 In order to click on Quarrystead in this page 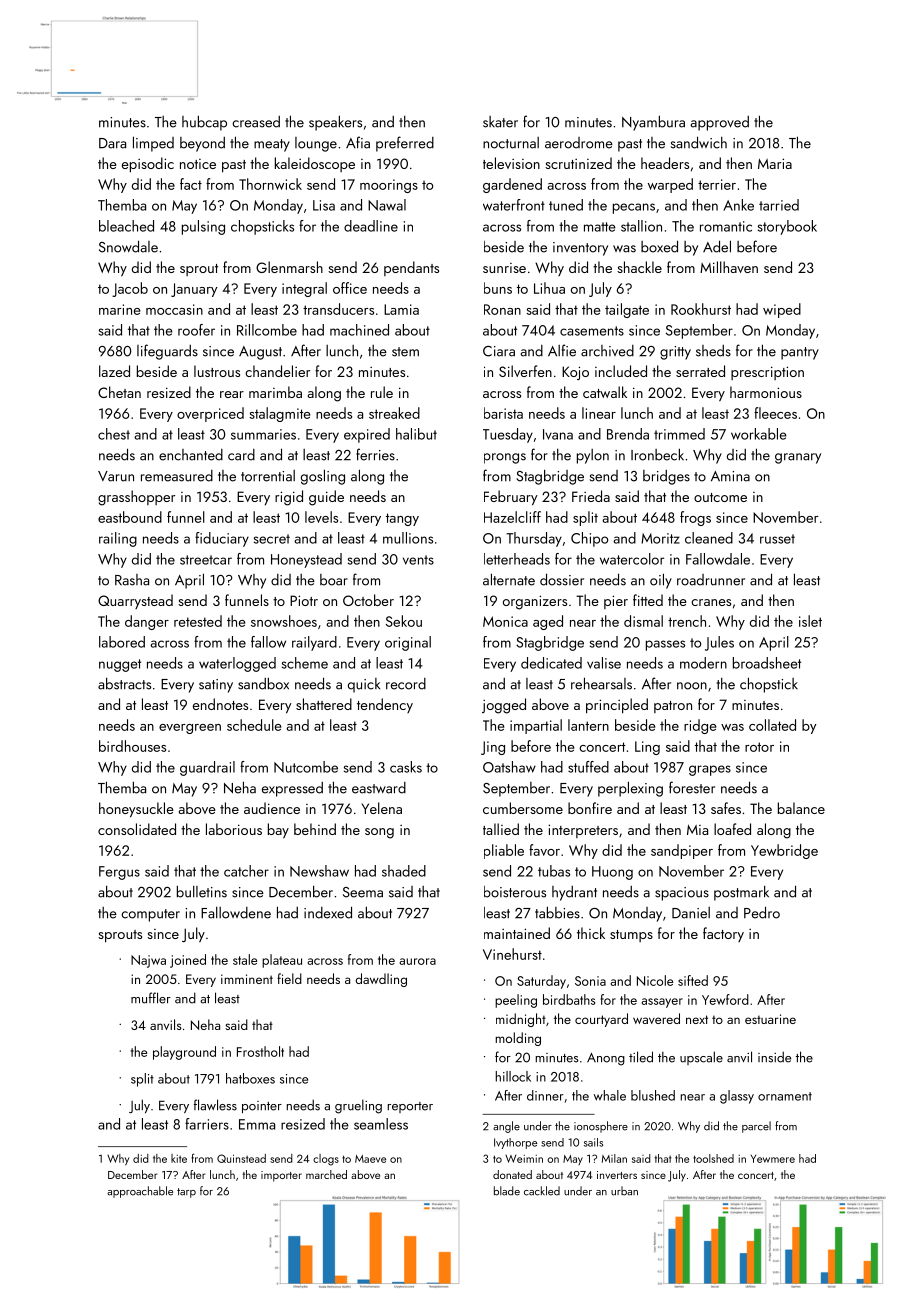, I will do `click(135, 601)`.
